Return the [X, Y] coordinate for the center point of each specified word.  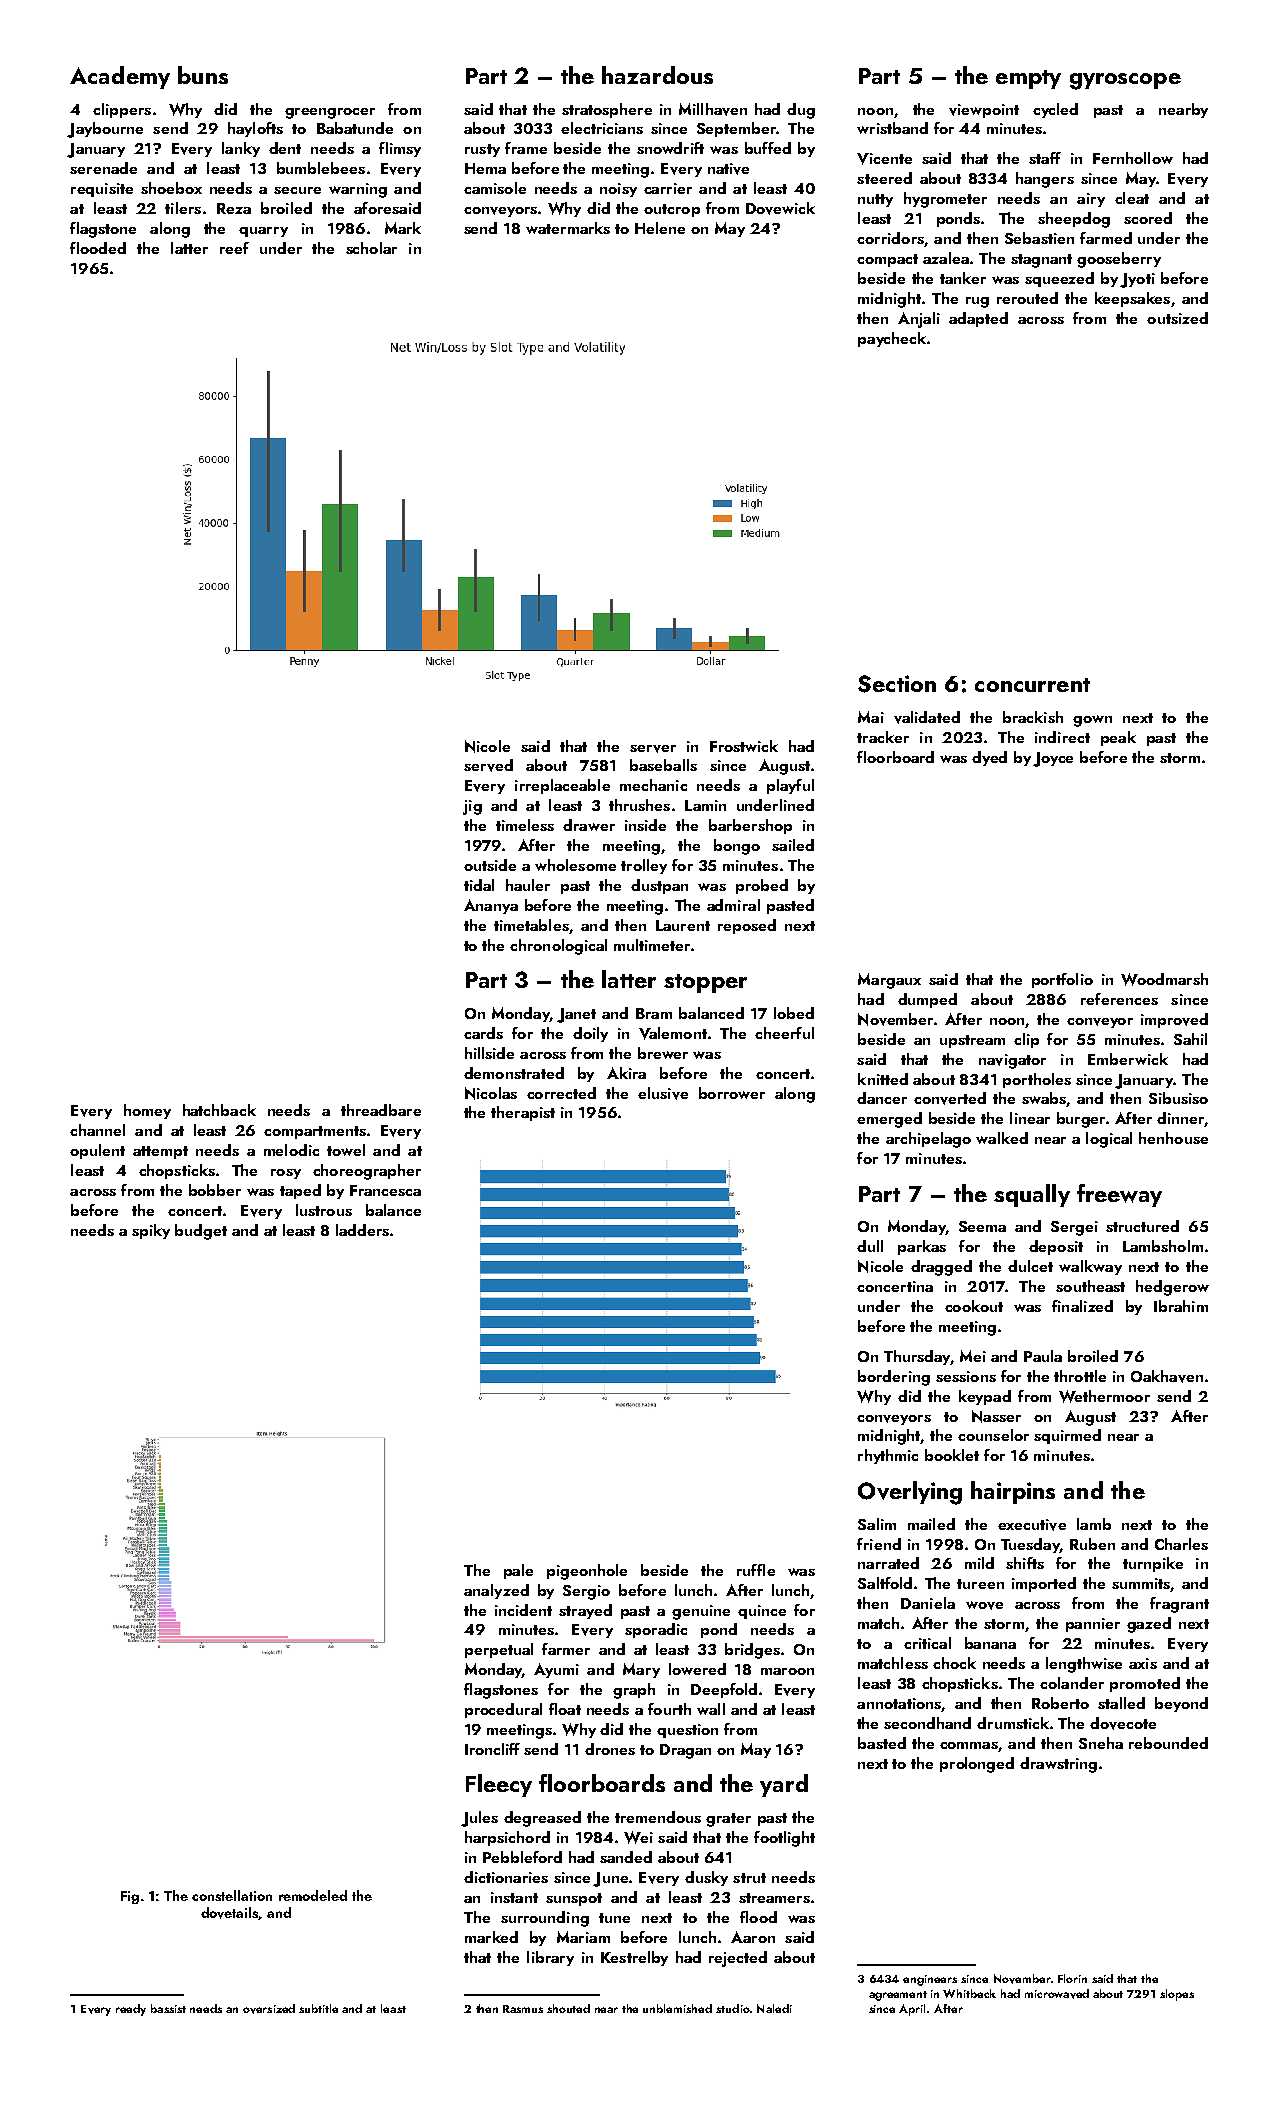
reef [234, 248]
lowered [697, 1669]
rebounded [1168, 1743]
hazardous [657, 75]
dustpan [659, 886]
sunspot [574, 1899]
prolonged [977, 1765]
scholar [371, 248]
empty [1028, 79]
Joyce [1053, 759]
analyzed [496, 1591]
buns [203, 75]
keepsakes [1132, 299]
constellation [232, 1895]
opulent [97, 1151]
